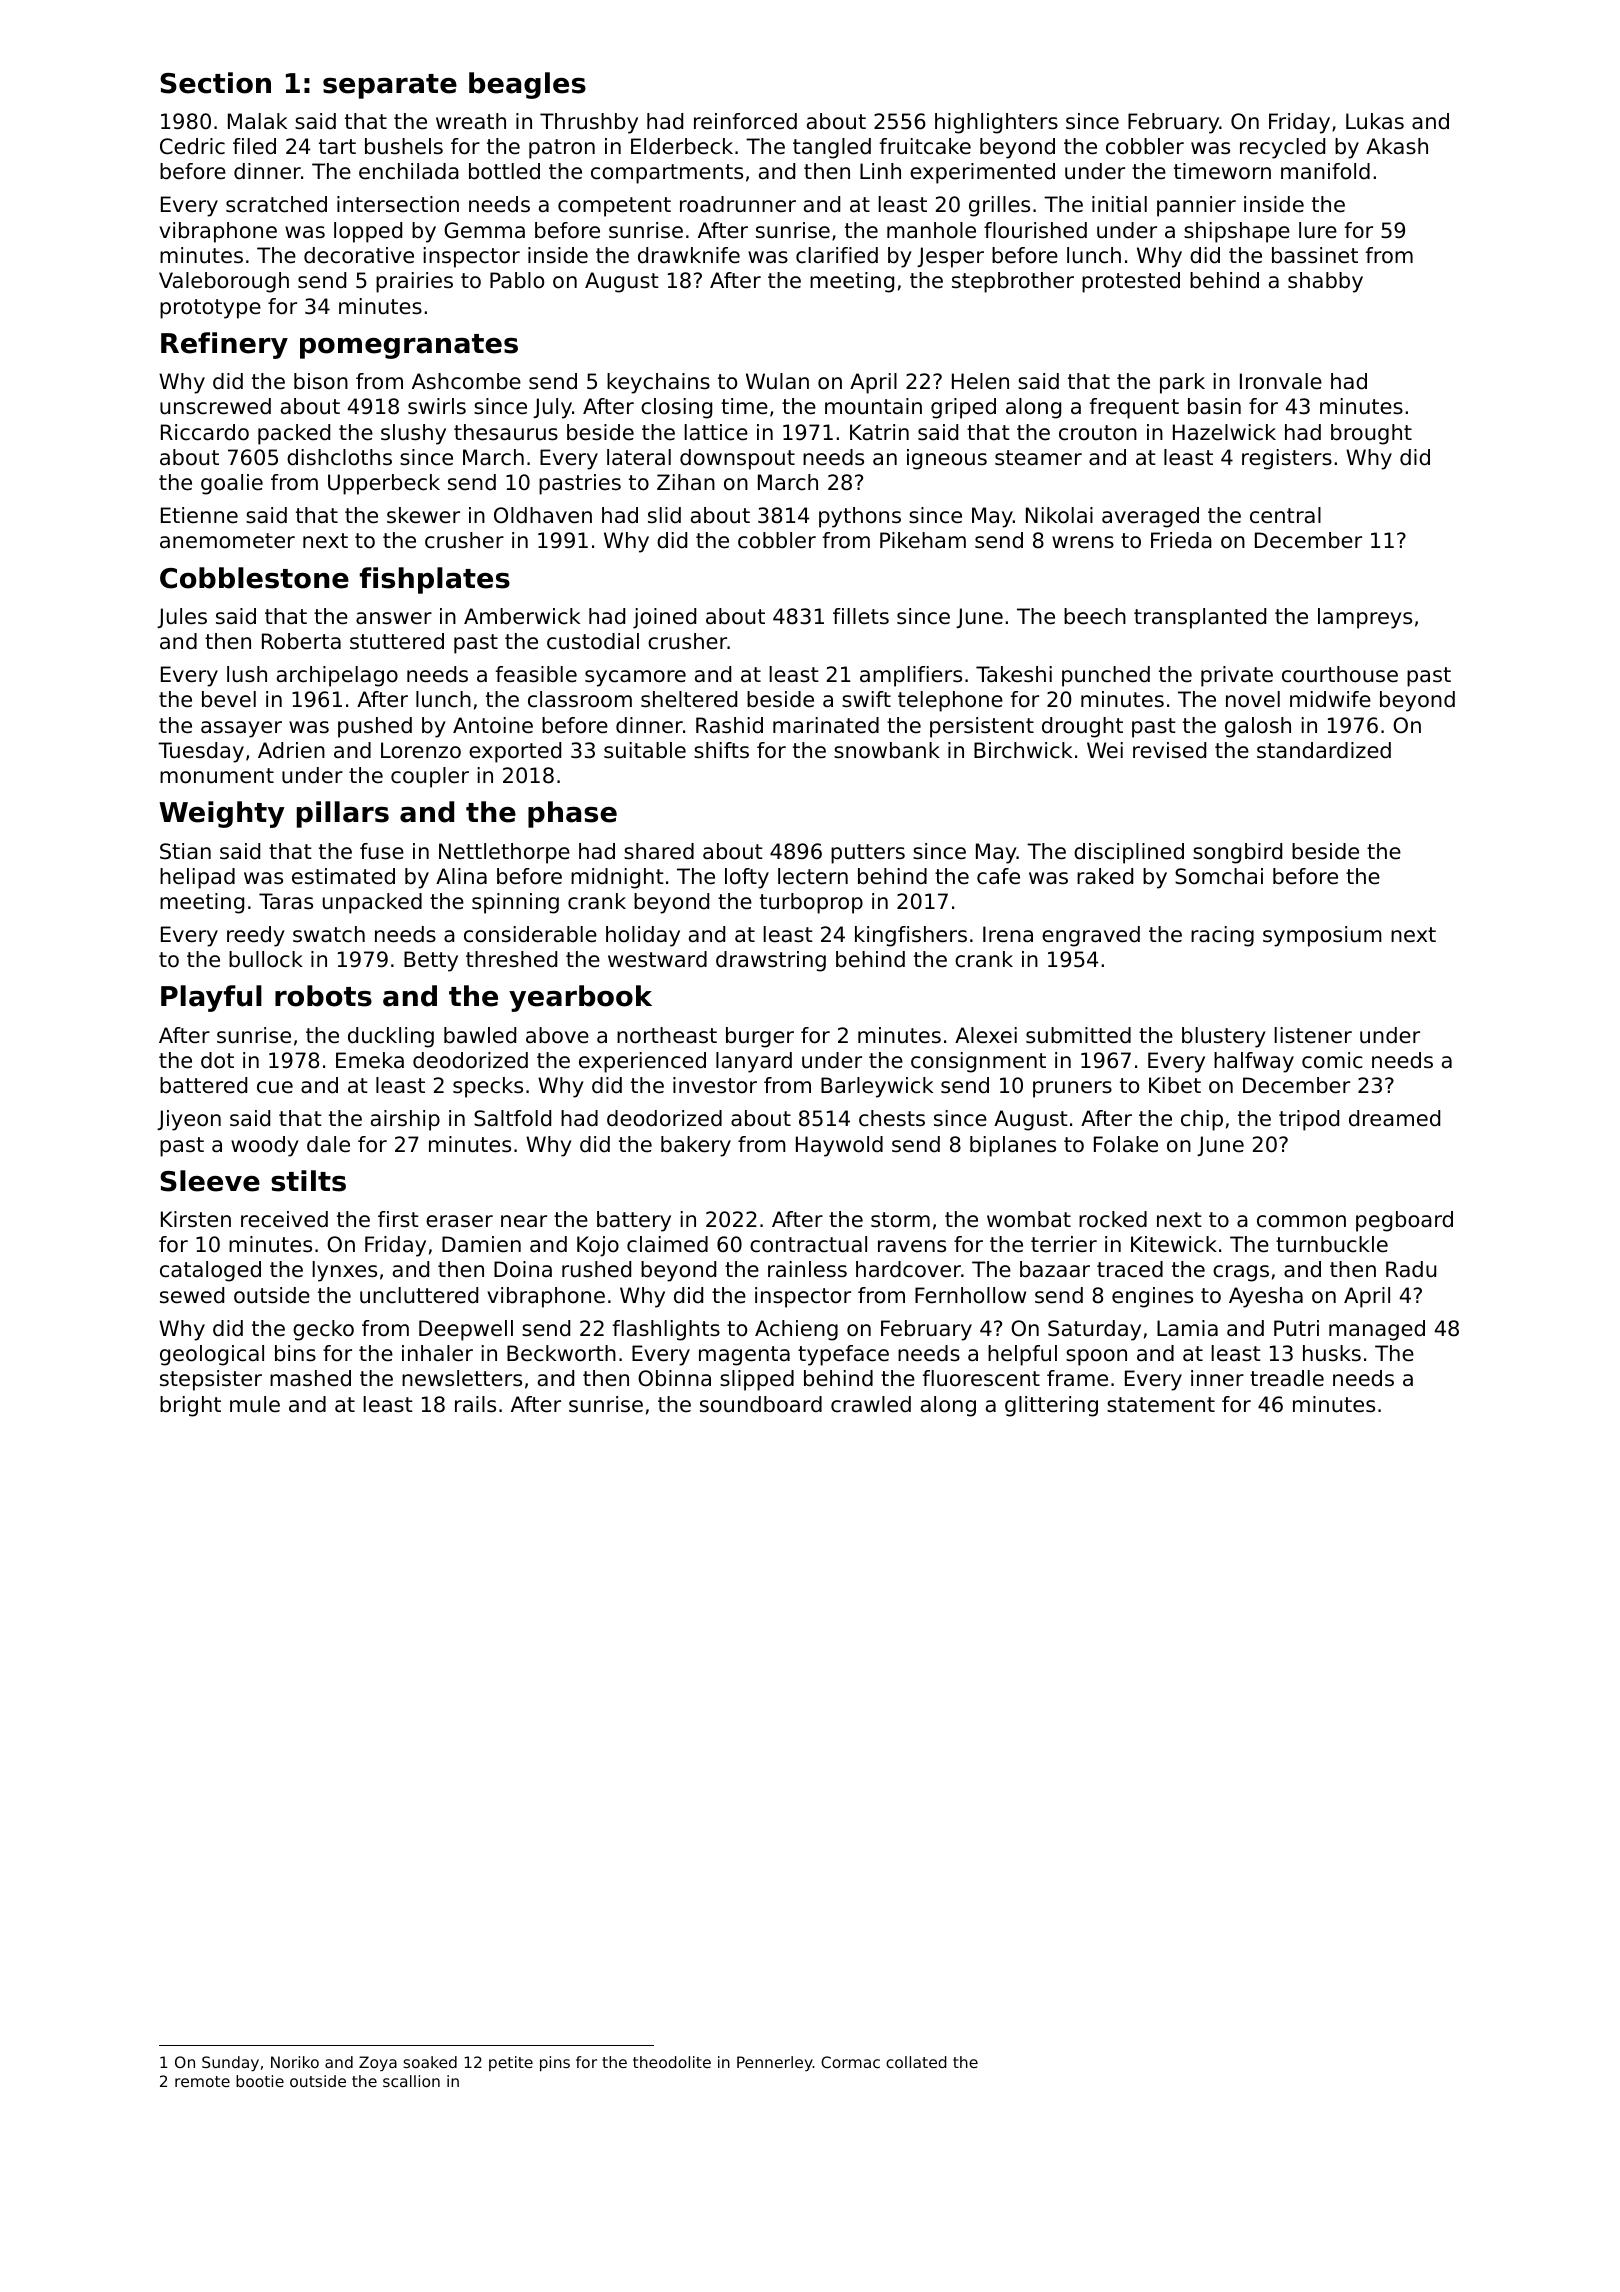 This image has height=2292, width=1620. What do you see at coordinates (850, 2062) in the image?
I see `Cormac` at bounding box center [850, 2062].
